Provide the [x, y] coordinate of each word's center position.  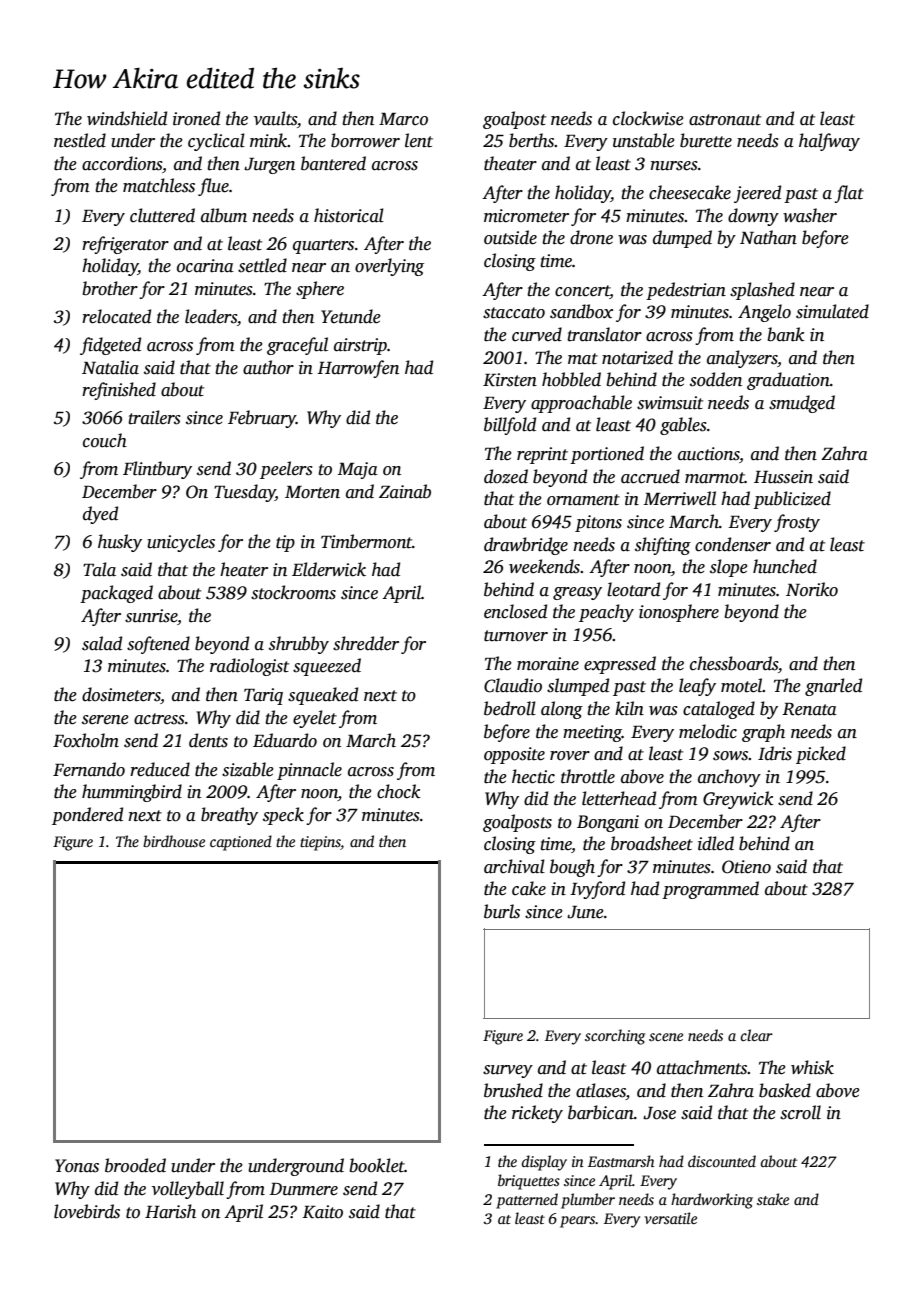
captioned [241, 843]
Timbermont [366, 541]
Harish [170, 1211]
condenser [733, 544]
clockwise [648, 118]
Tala [99, 569]
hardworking [712, 1201]
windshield [127, 118]
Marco [403, 119]
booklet [377, 1165]
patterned [527, 1201]
